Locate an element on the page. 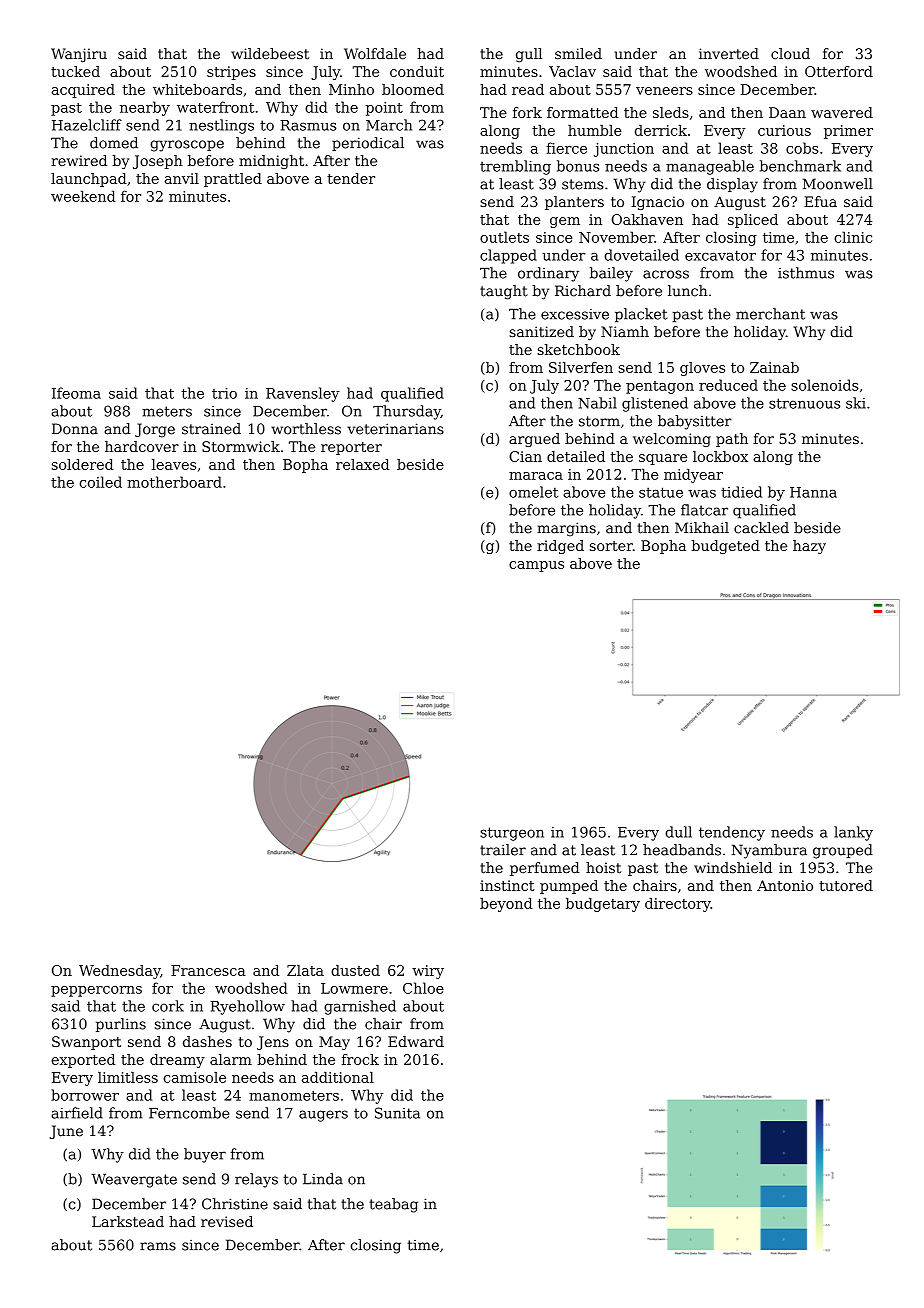 The width and height of the page is (924, 1308). revised is located at coordinates (227, 1221).
